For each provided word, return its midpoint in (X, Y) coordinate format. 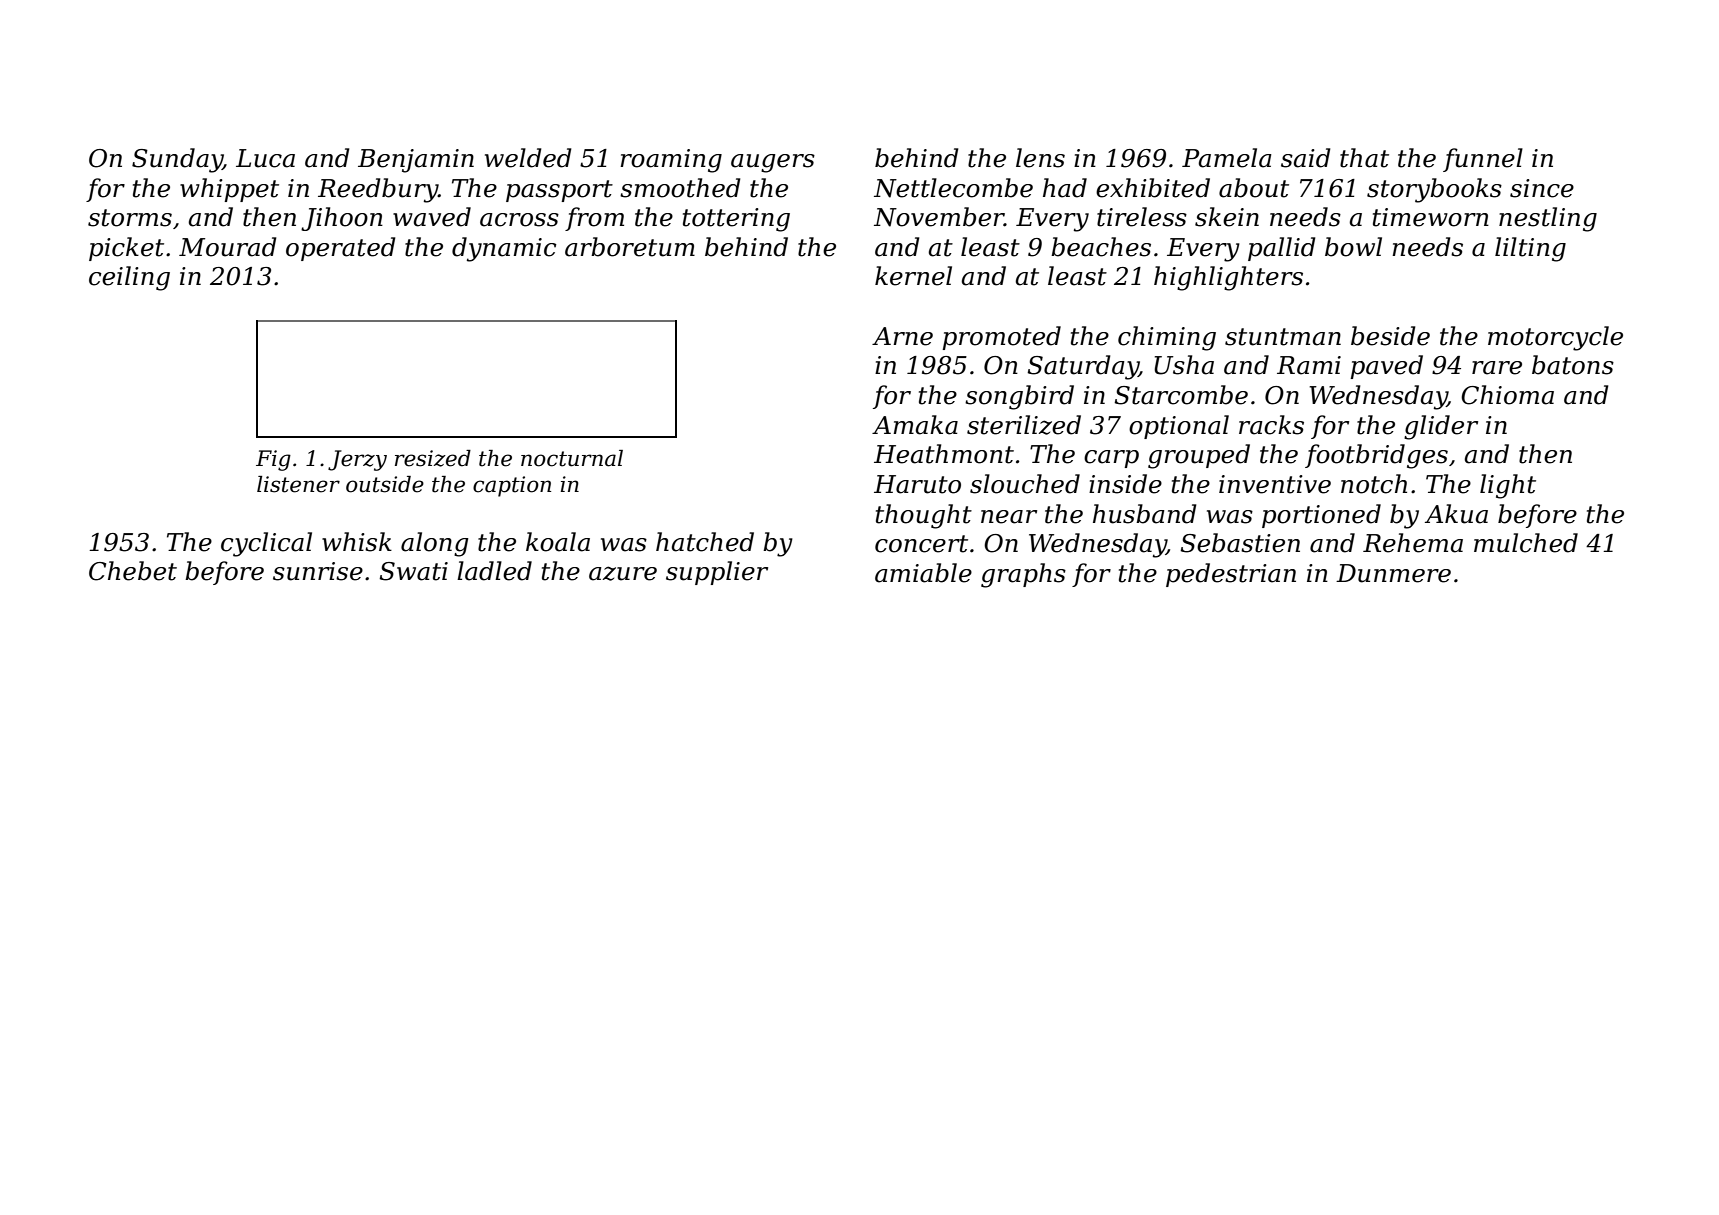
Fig (273, 460)
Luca (265, 158)
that (1364, 158)
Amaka (915, 425)
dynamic (504, 249)
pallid (1281, 249)
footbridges (1376, 456)
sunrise (318, 571)
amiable (923, 573)
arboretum (630, 247)
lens (1040, 158)
